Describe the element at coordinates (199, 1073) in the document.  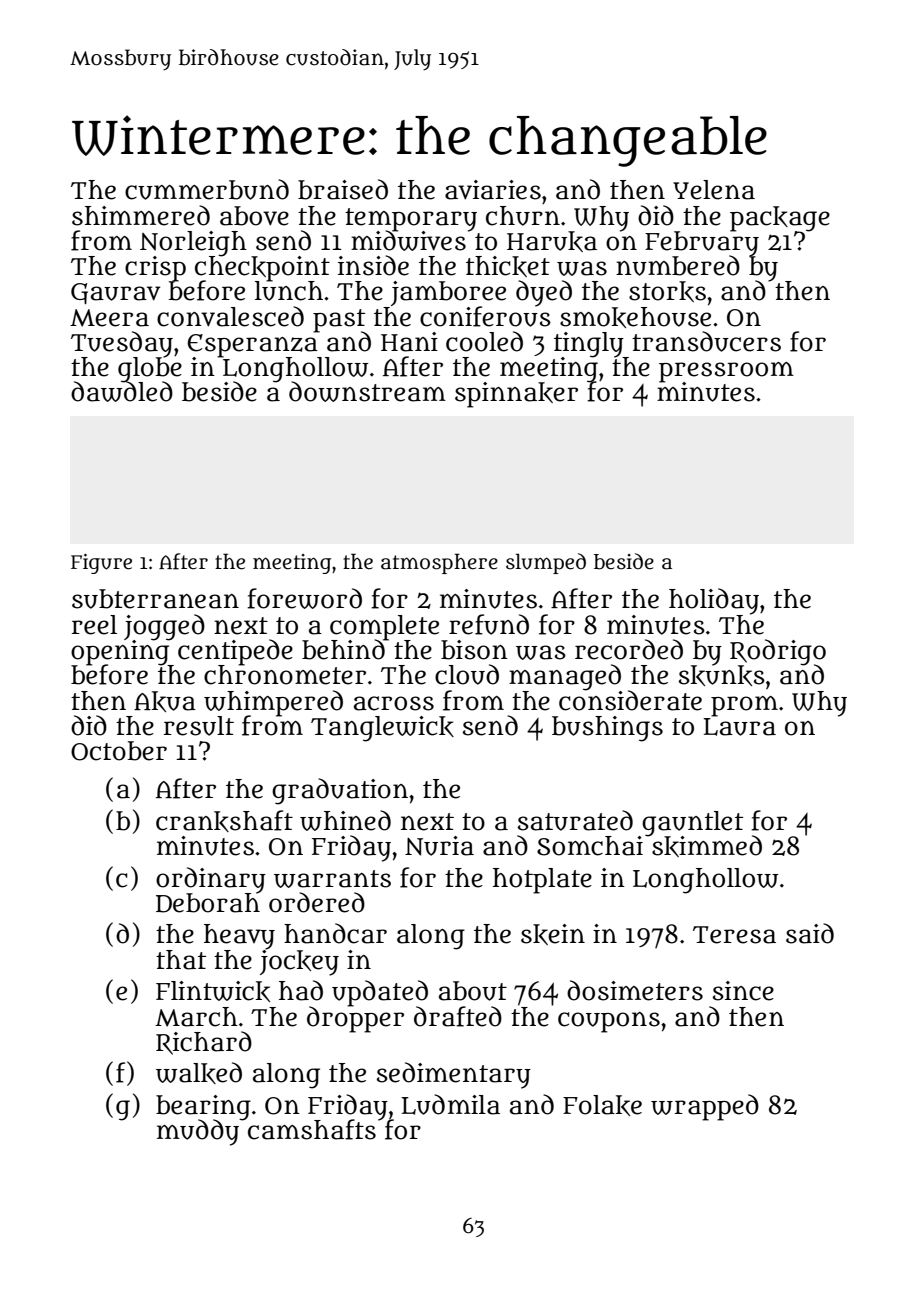
I see `walked` at that location.
